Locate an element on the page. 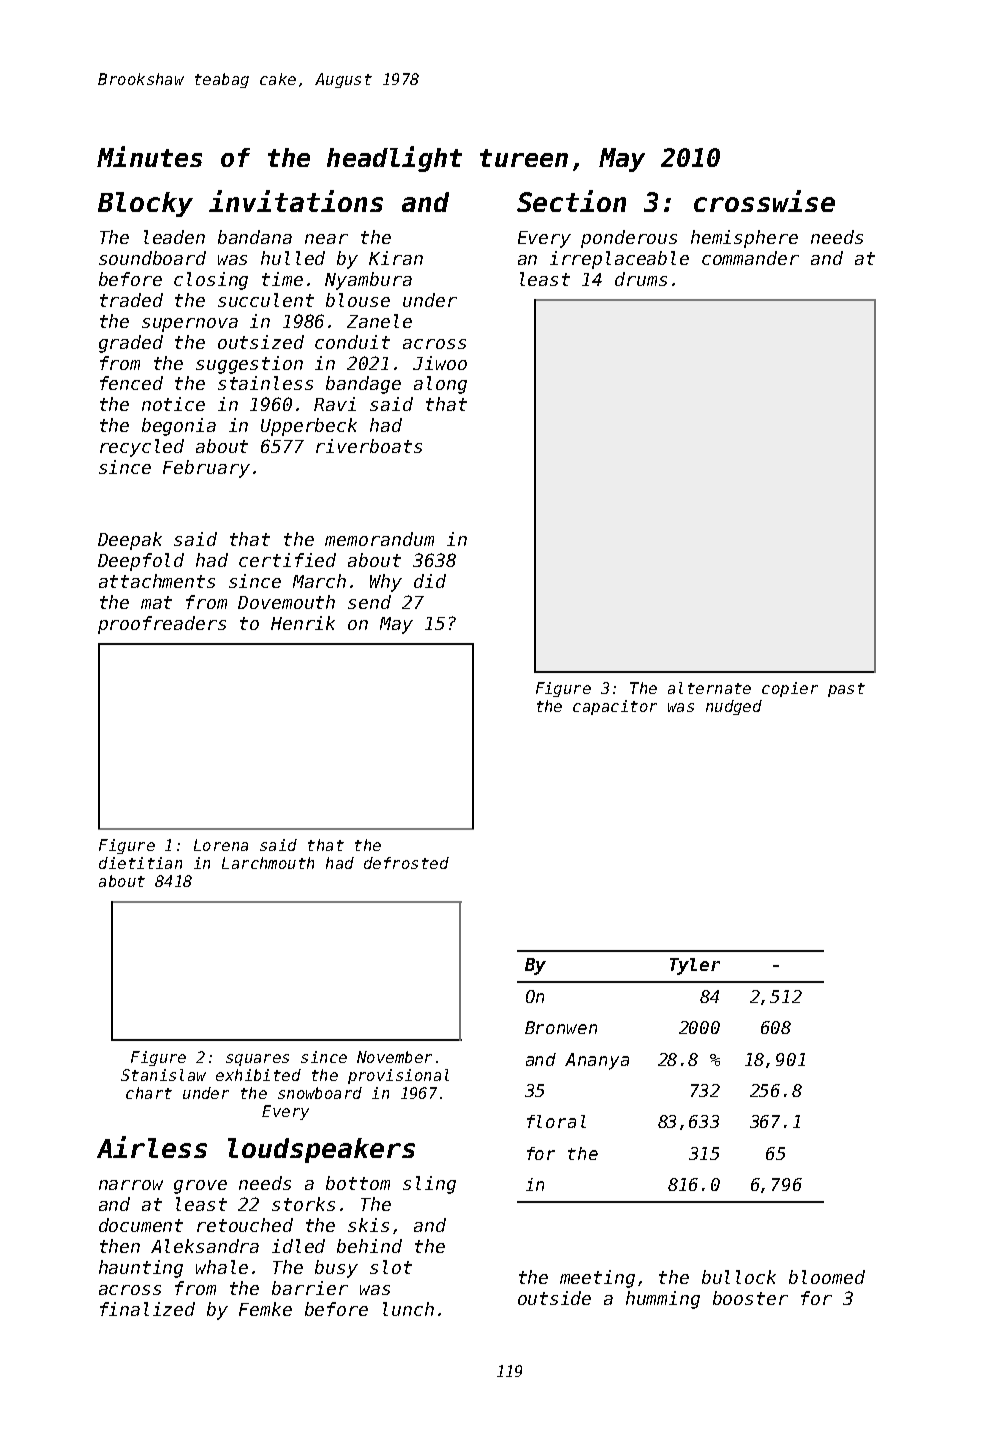 This image has height=1435, width=991. did is located at coordinates (430, 581).
